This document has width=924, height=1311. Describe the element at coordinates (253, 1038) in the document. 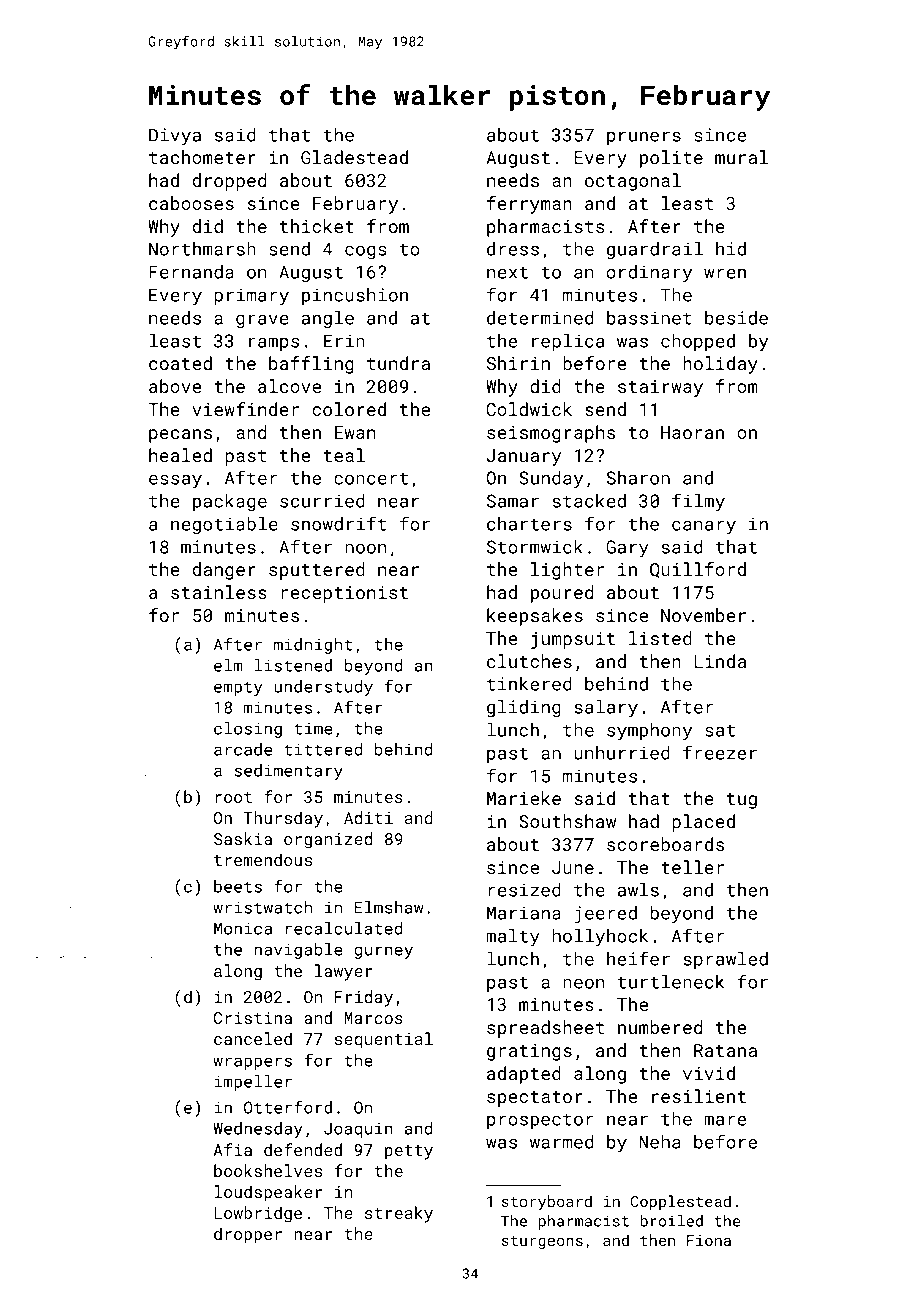

I see `canceled` at that location.
